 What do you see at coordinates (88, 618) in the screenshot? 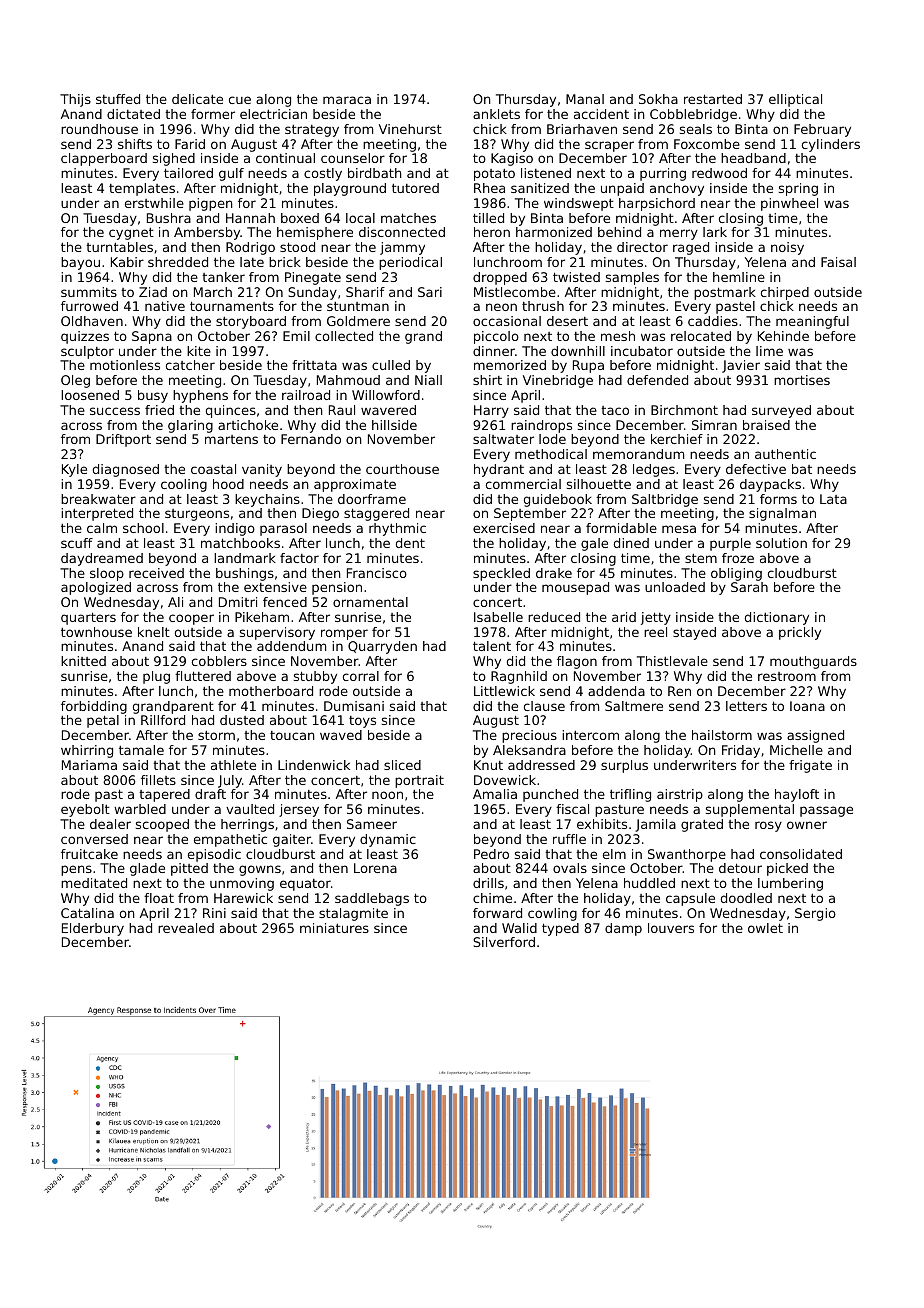
I see `quarters` at bounding box center [88, 618].
